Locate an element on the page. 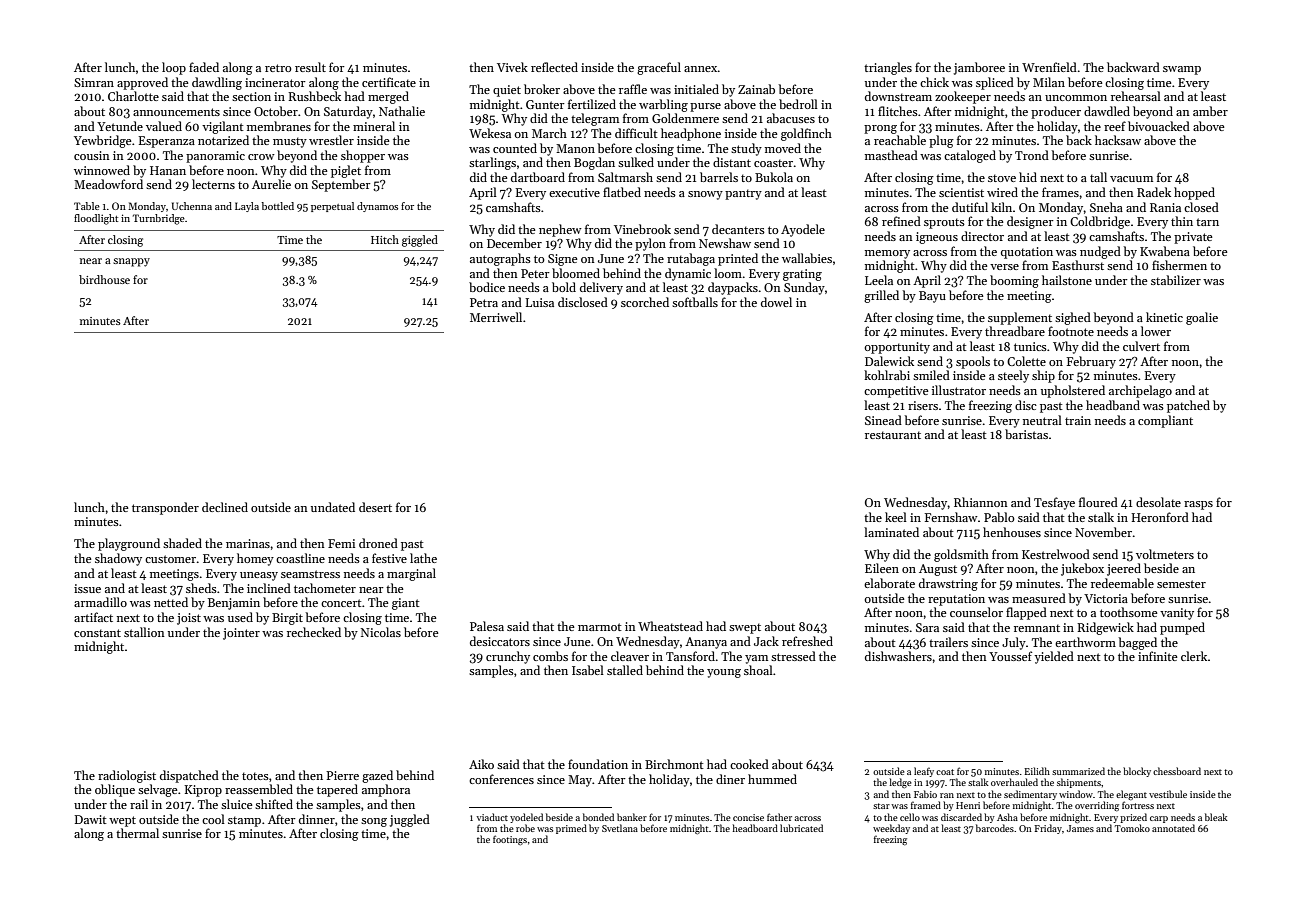 This image has height=924, width=1308. desolate is located at coordinates (1158, 502).
